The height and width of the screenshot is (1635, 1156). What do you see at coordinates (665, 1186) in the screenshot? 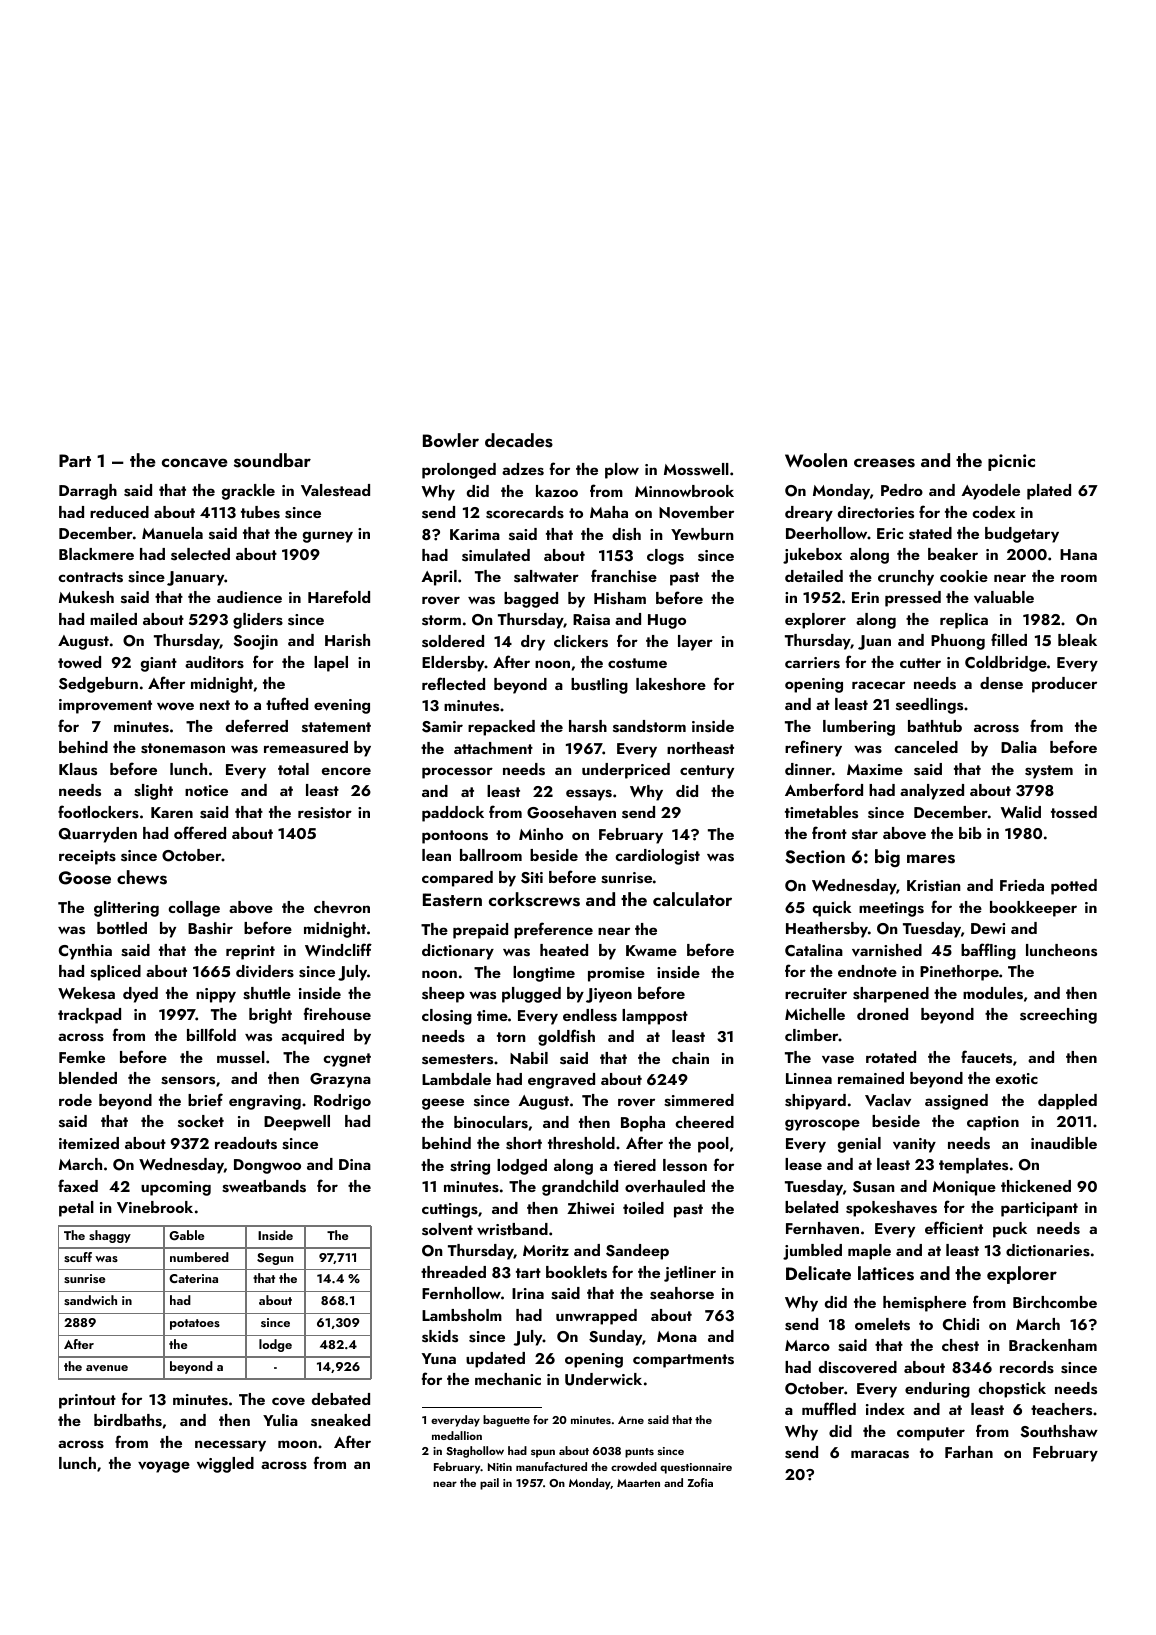
I see `overhauled` at bounding box center [665, 1186].
